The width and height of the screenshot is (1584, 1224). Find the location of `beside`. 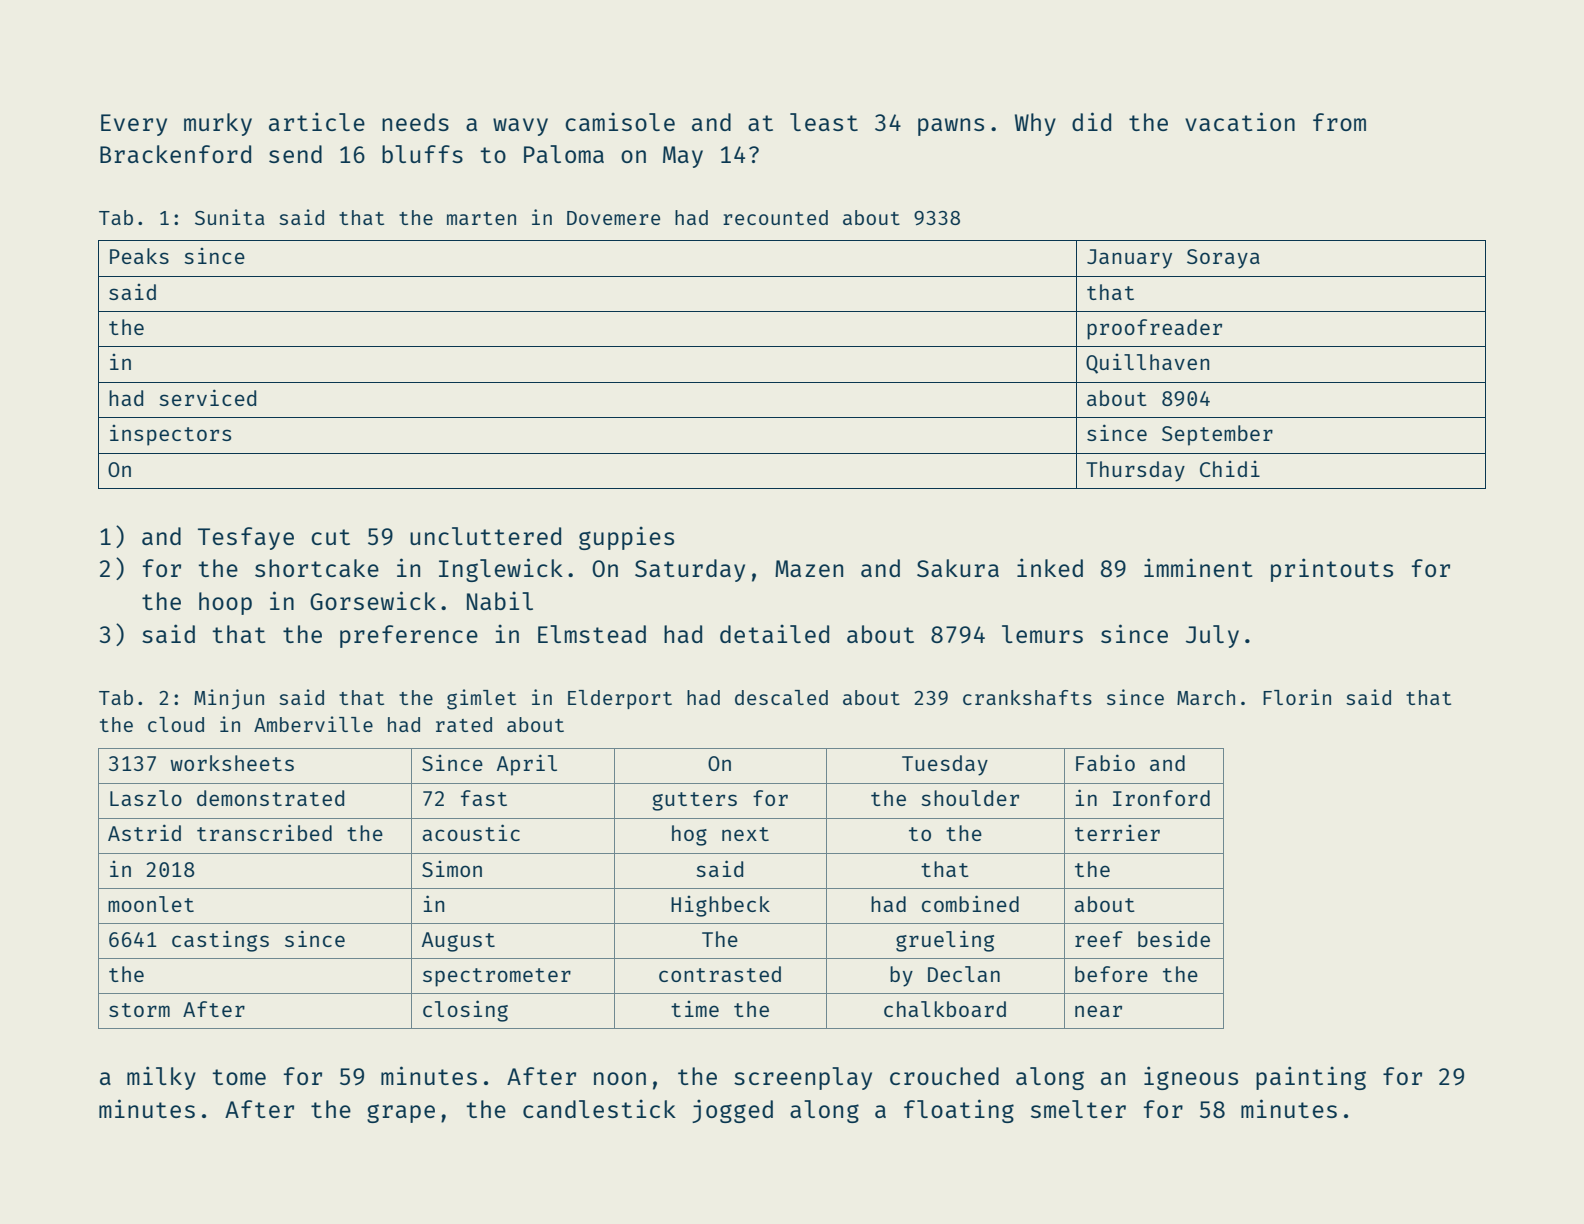

beside is located at coordinates (1174, 938).
